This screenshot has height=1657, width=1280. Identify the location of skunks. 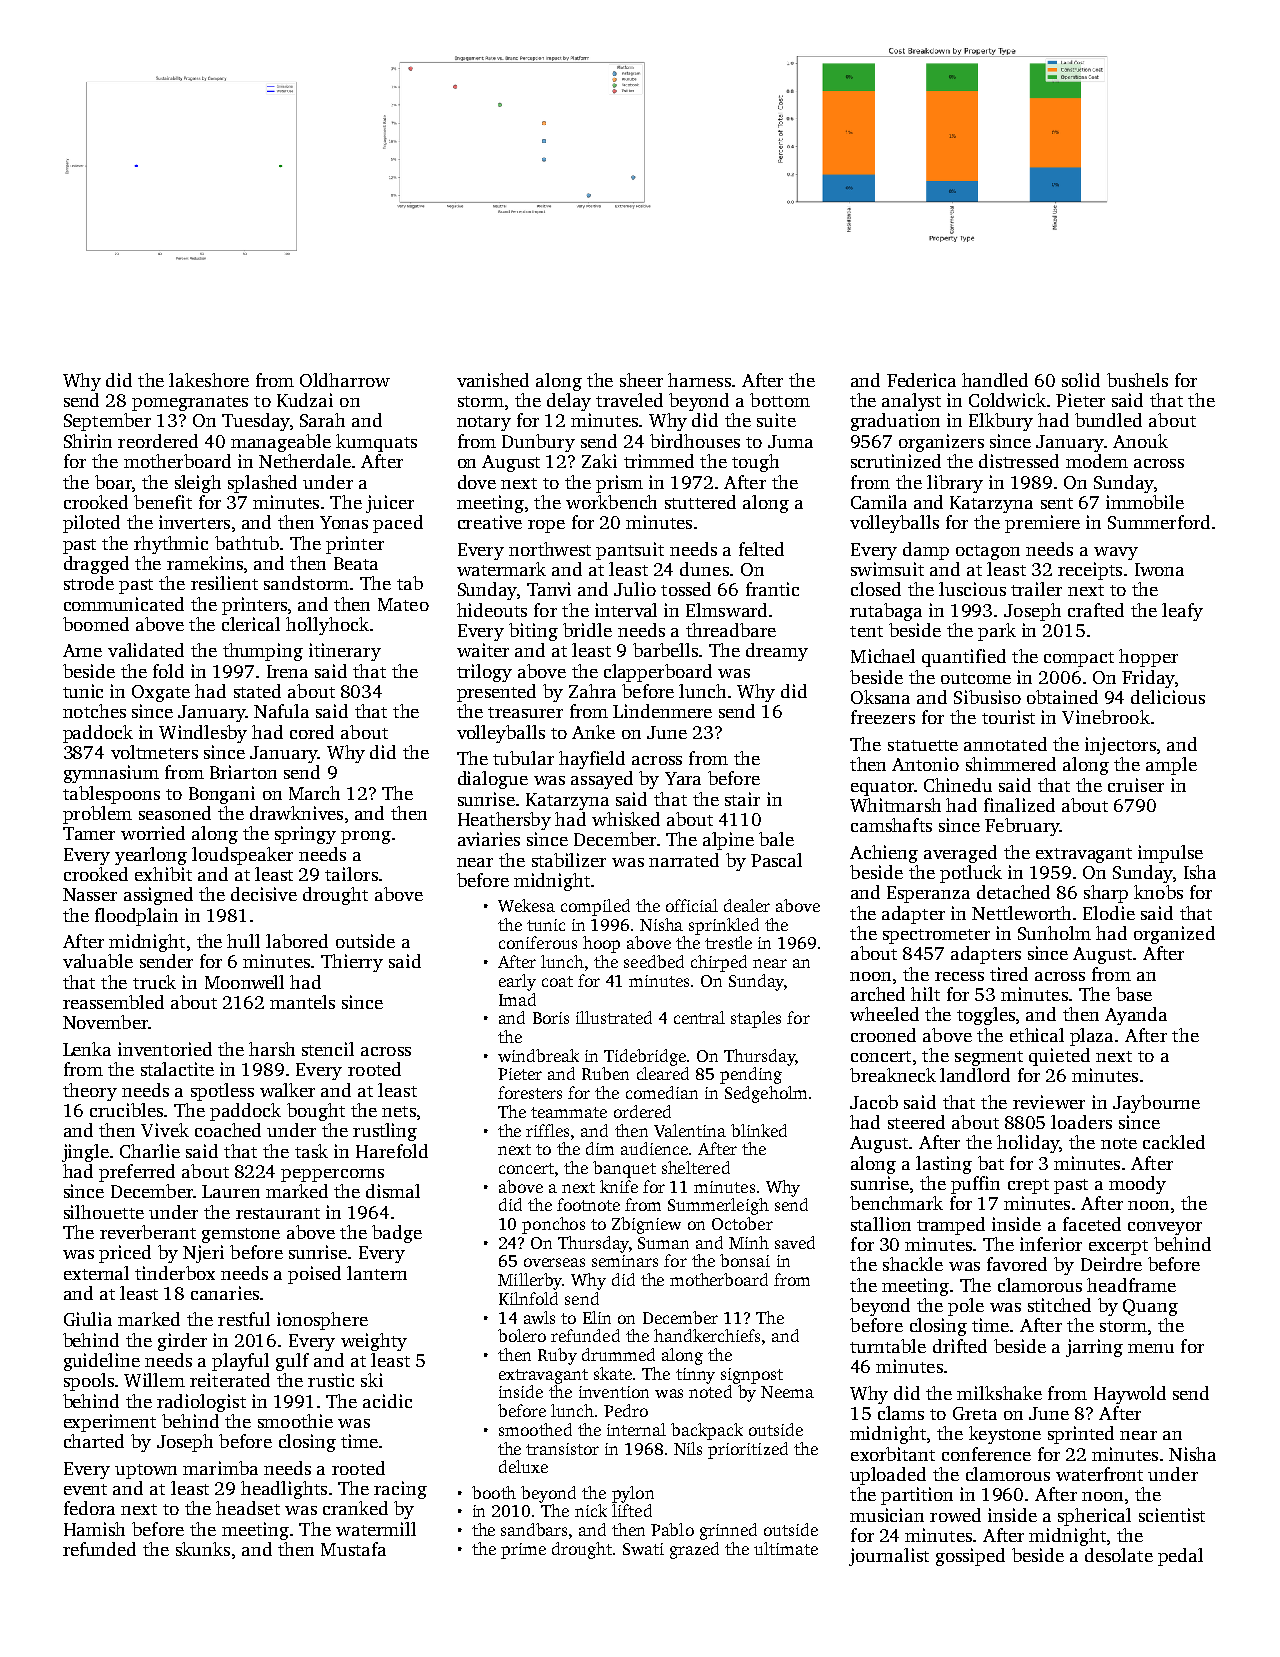
(203, 1549).
